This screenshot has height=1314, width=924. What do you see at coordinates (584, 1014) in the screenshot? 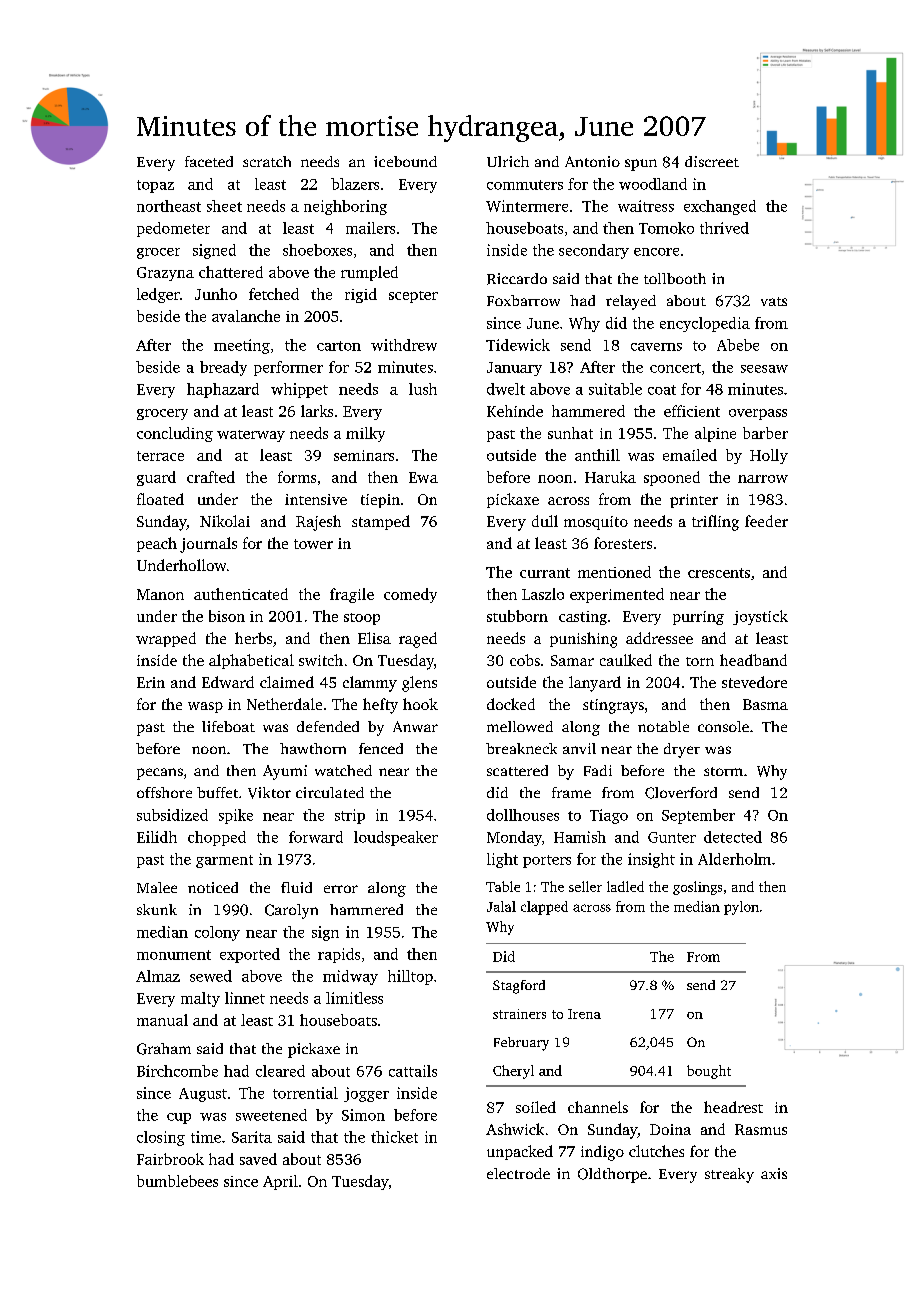
I see `Irena` at bounding box center [584, 1014].
